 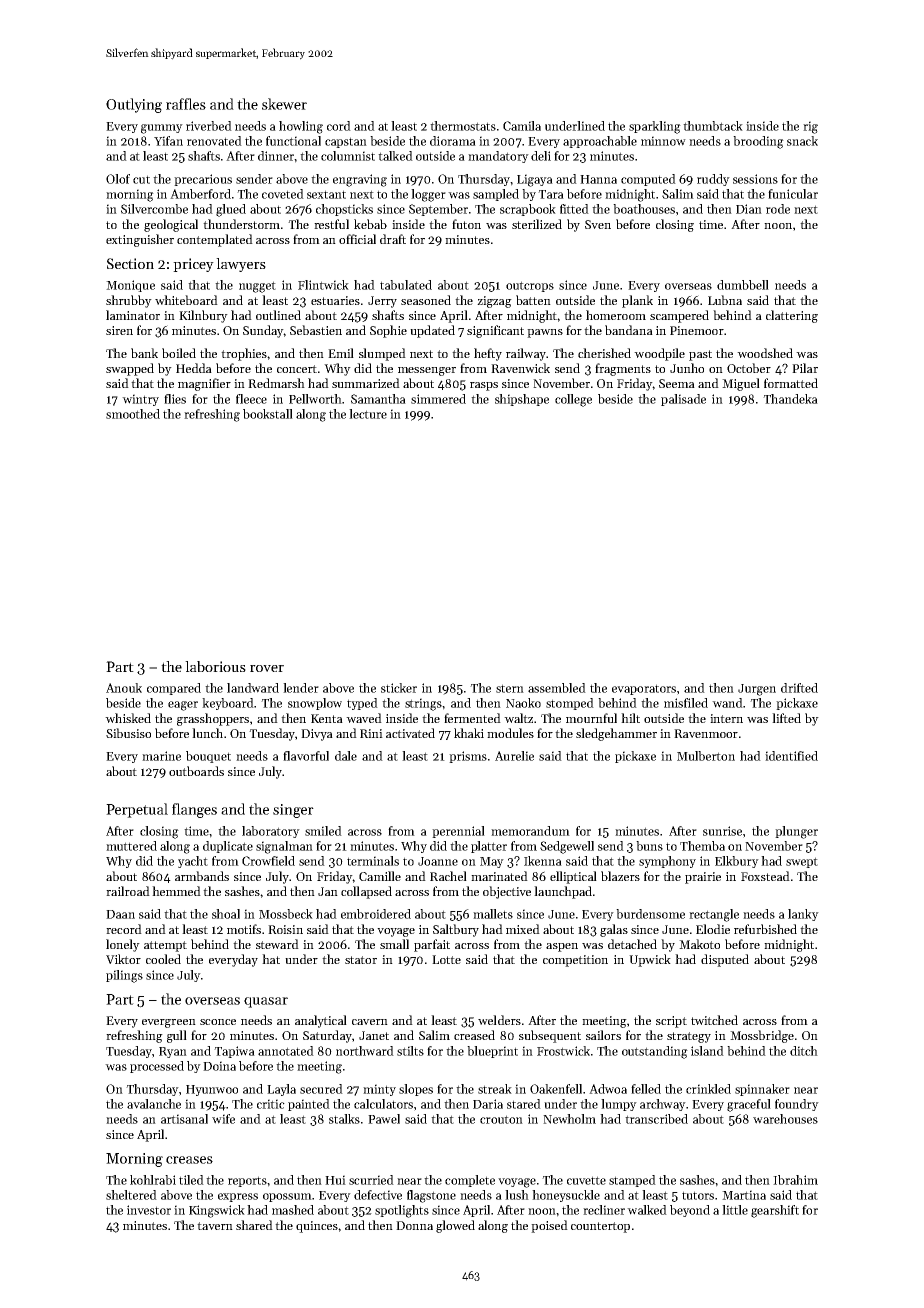 What do you see at coordinates (522, 126) in the screenshot?
I see `Camila` at bounding box center [522, 126].
